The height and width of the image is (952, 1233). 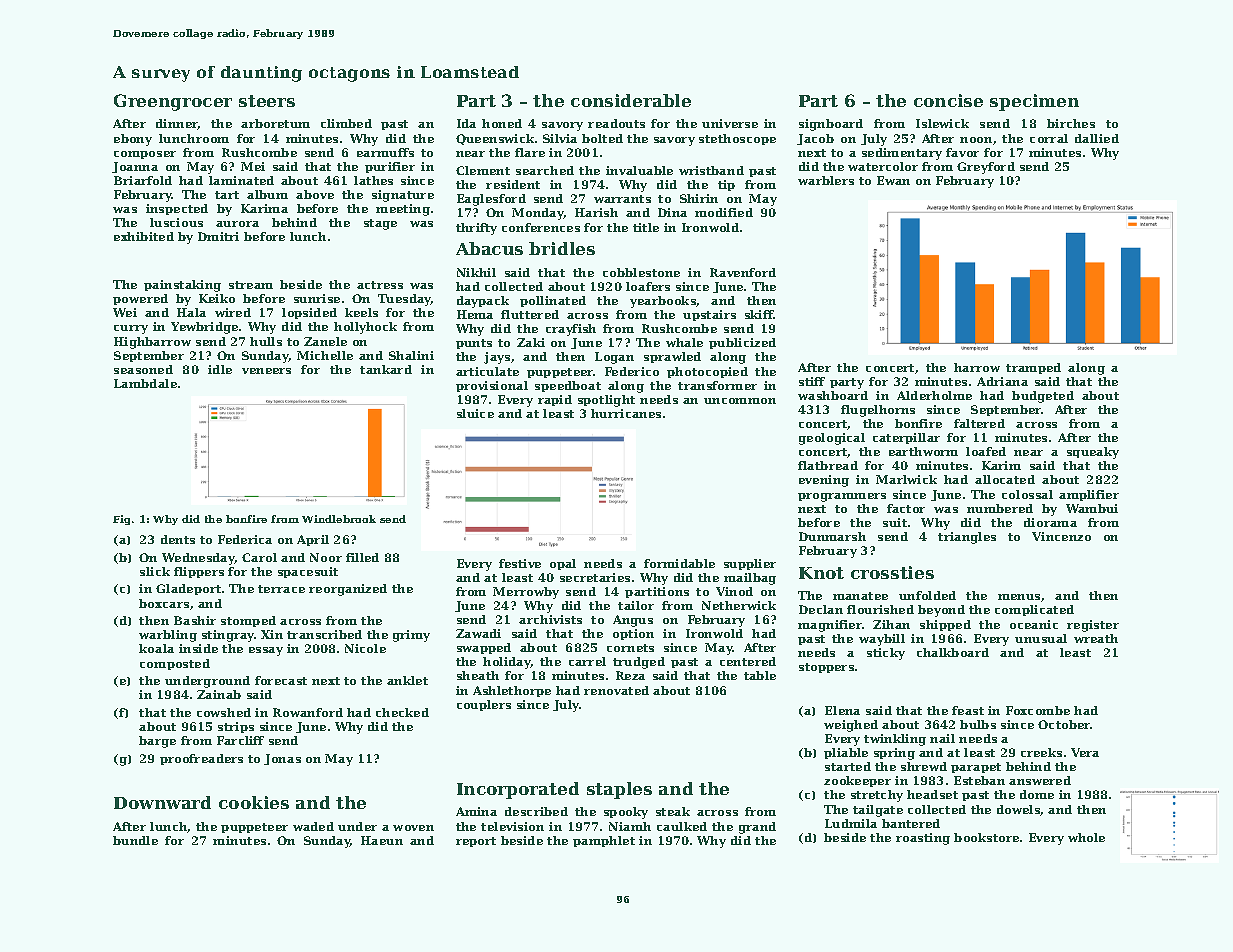 What do you see at coordinates (382, 840) in the image?
I see `Haeun` at bounding box center [382, 840].
